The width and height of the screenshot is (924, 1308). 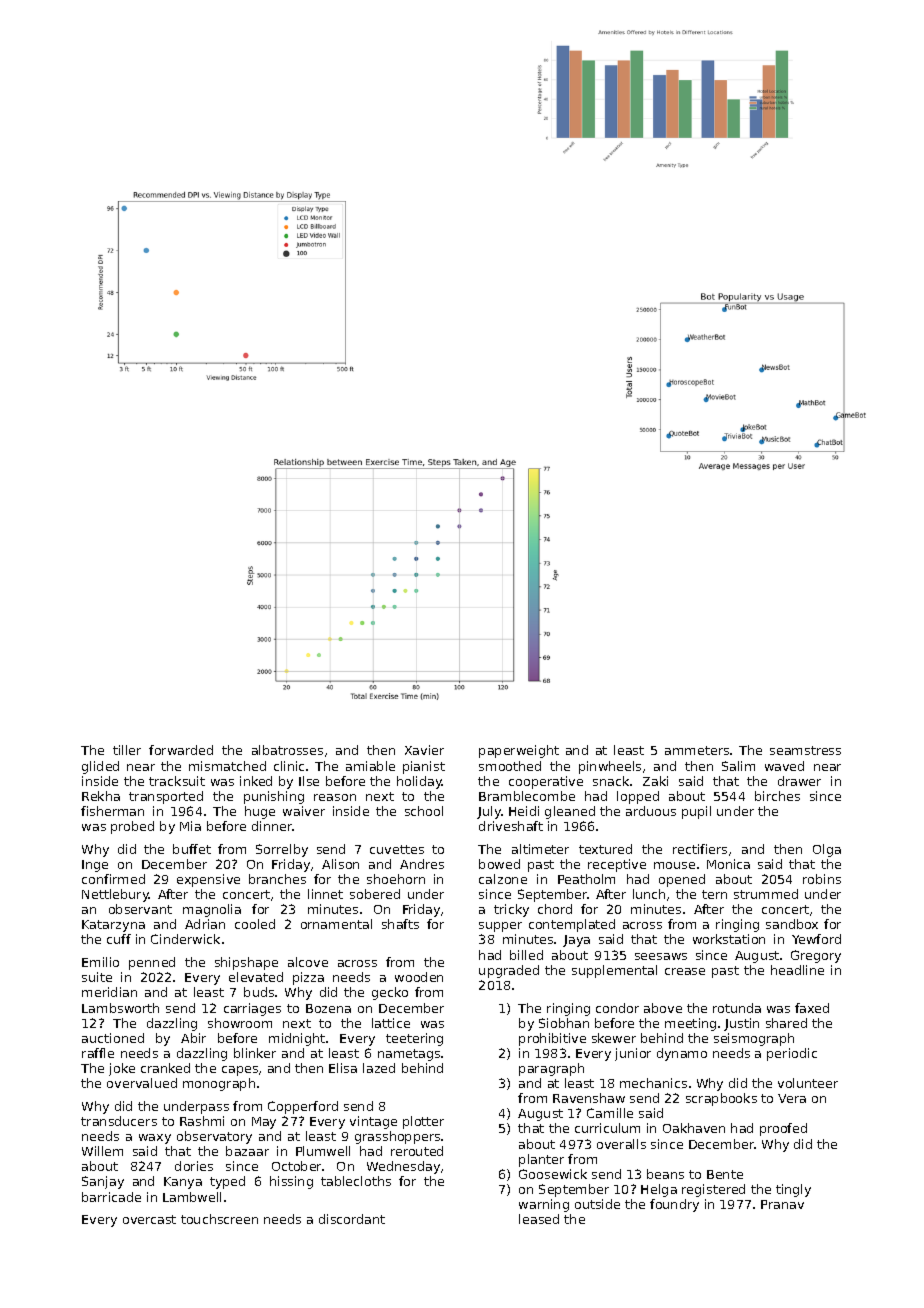 I want to click on cuvettes, so click(x=397, y=849).
